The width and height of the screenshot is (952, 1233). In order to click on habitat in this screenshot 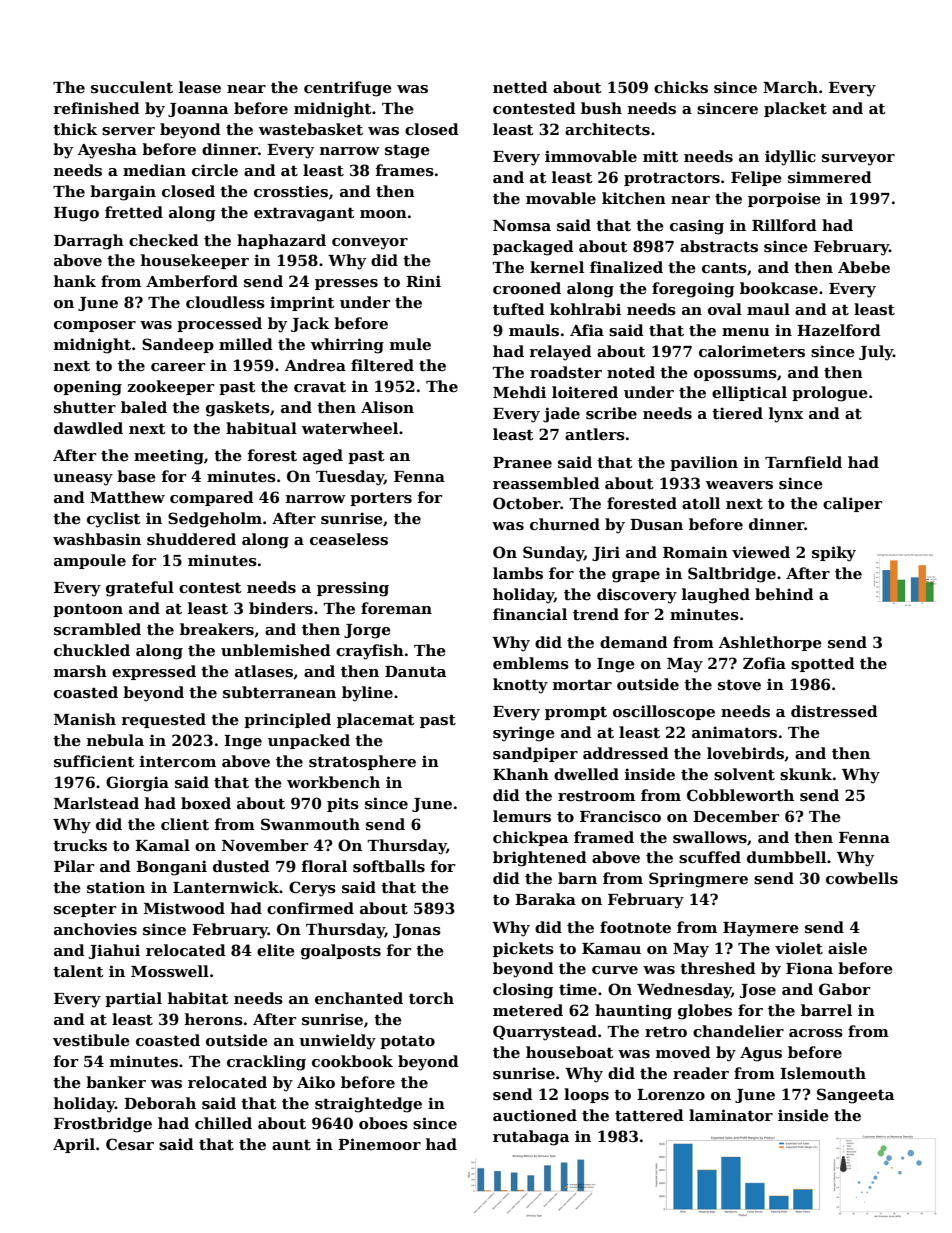, I will do `click(198, 998)`.
